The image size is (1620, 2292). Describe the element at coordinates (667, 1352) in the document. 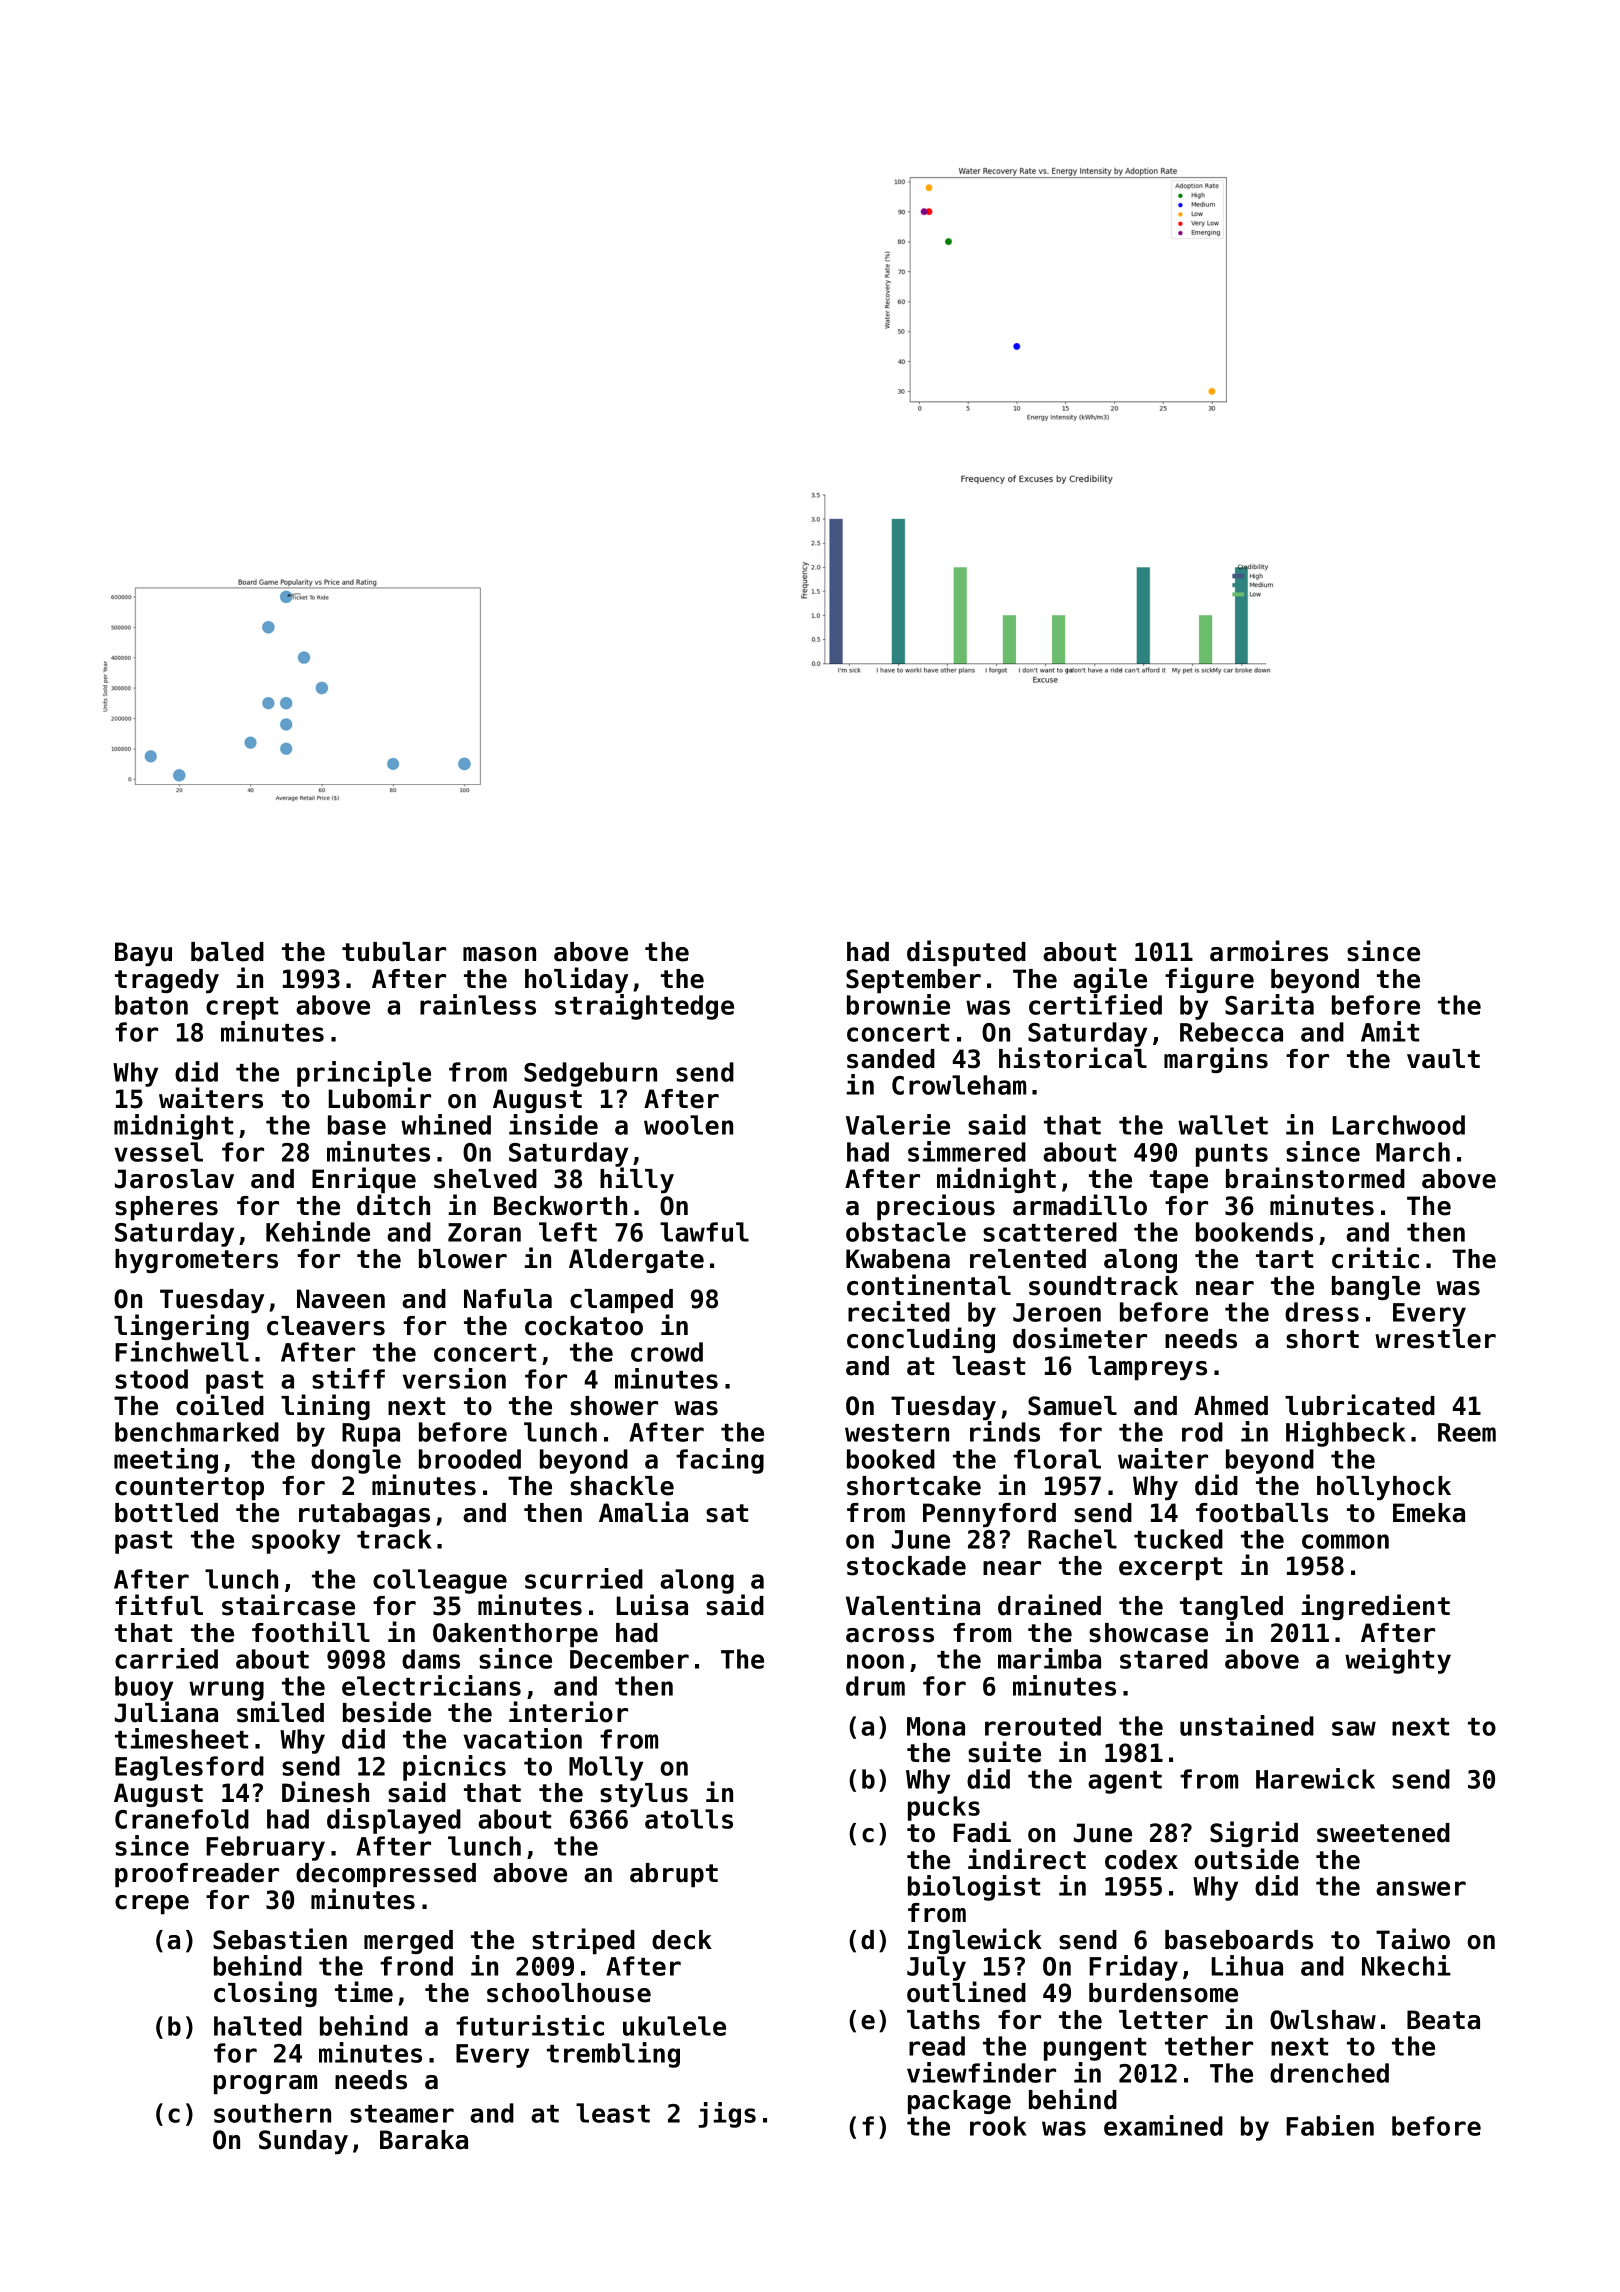

I see `crowd` at that location.
